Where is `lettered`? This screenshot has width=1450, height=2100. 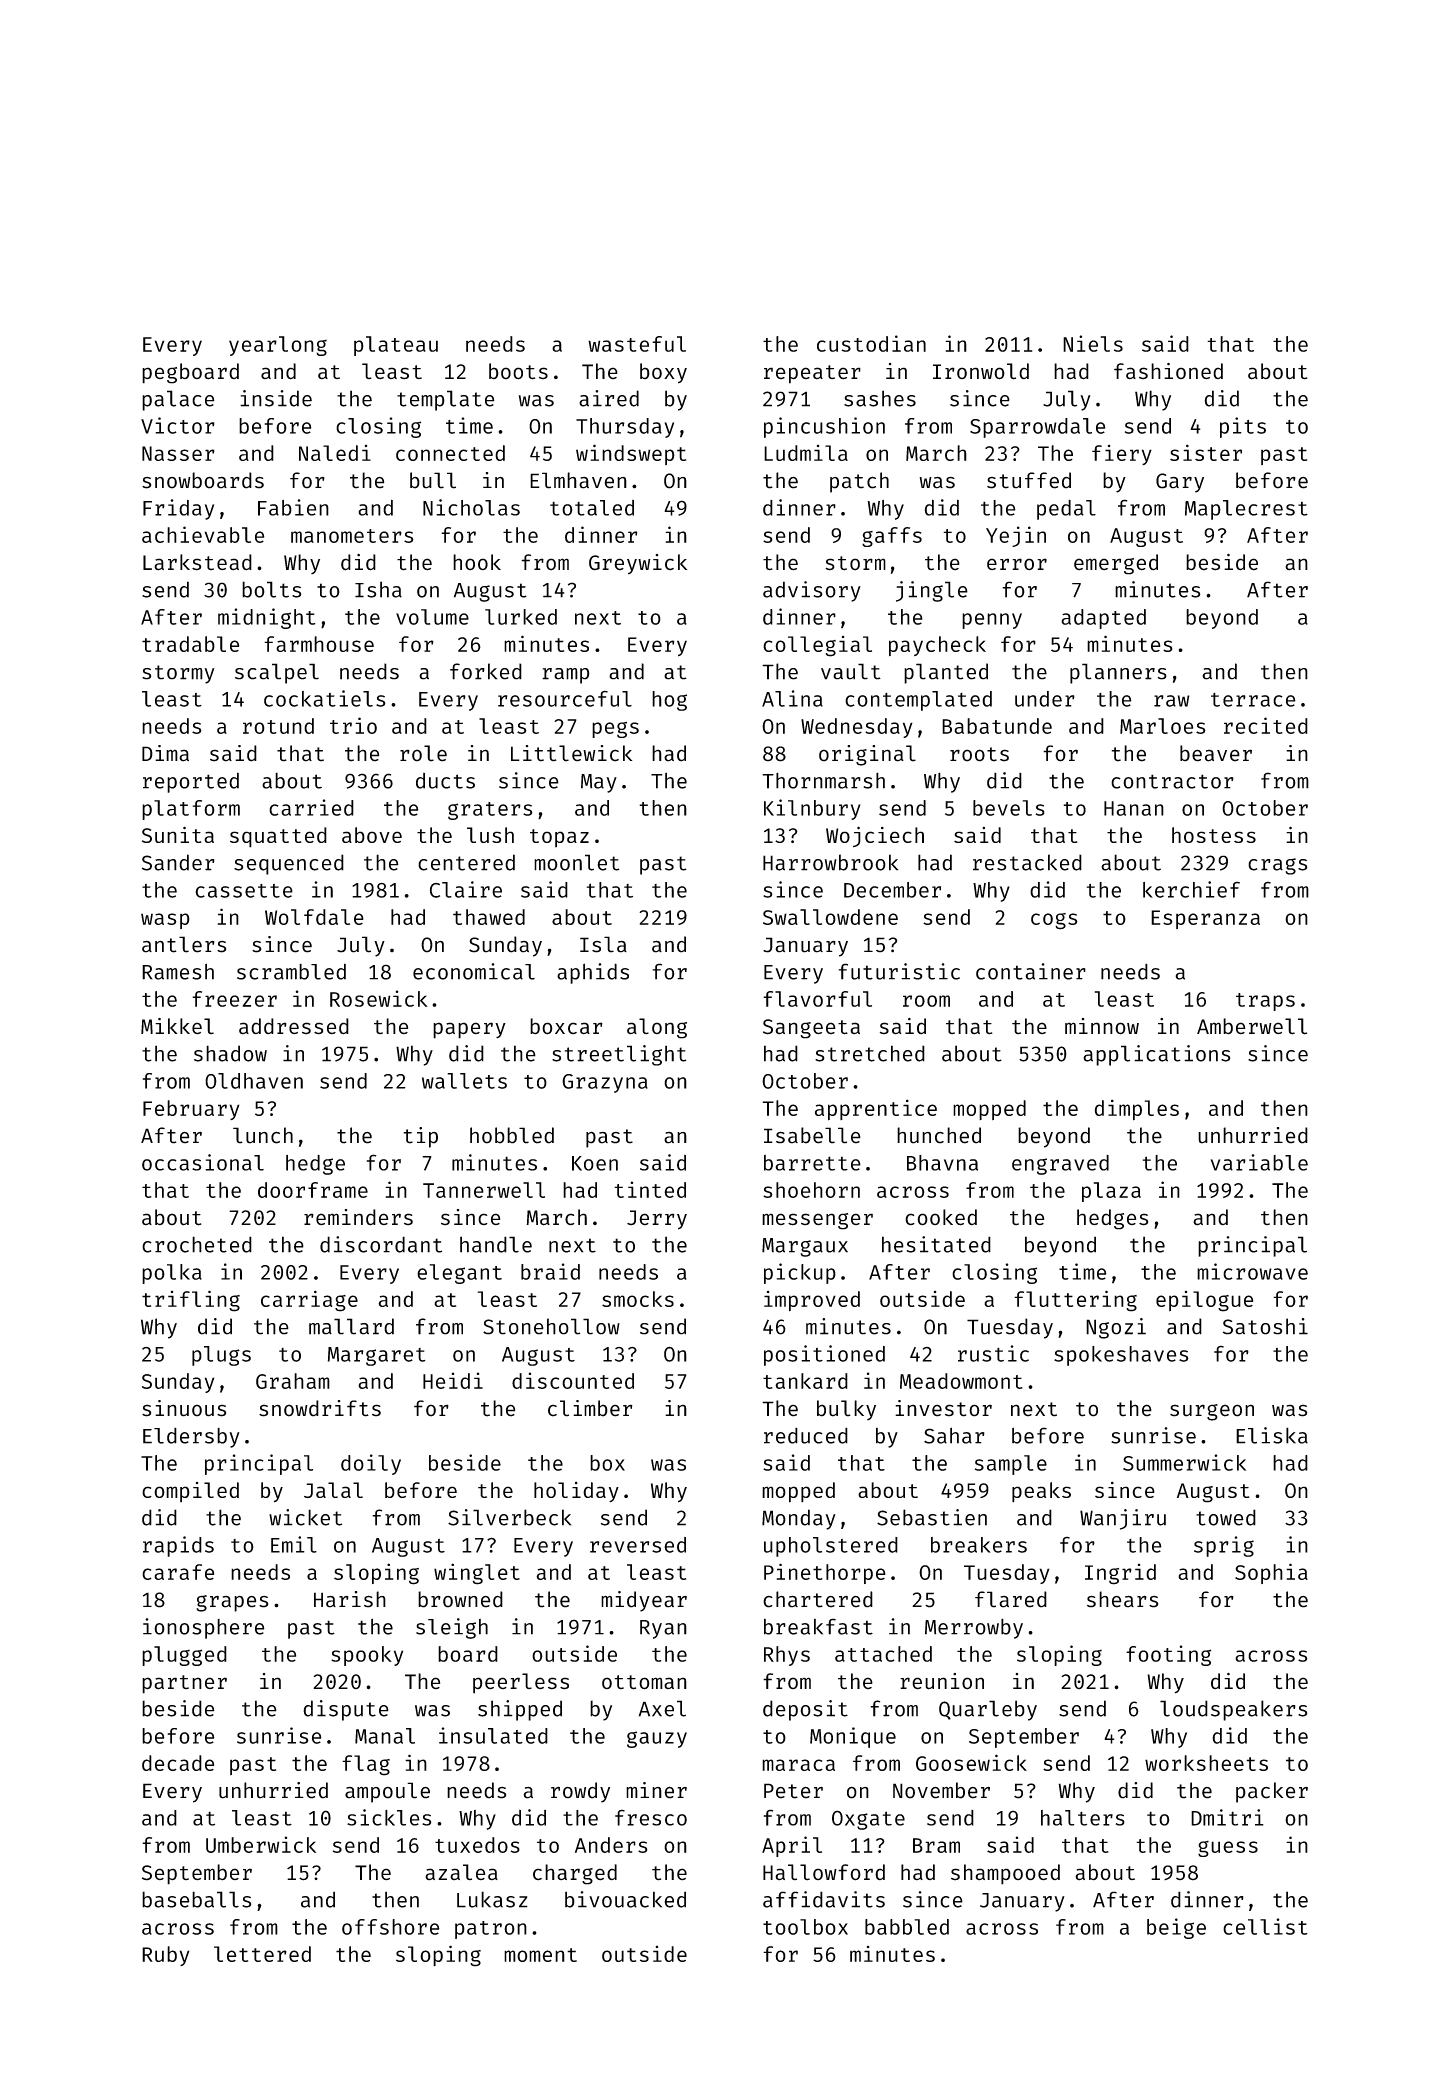 lettered is located at coordinates (262, 1954).
